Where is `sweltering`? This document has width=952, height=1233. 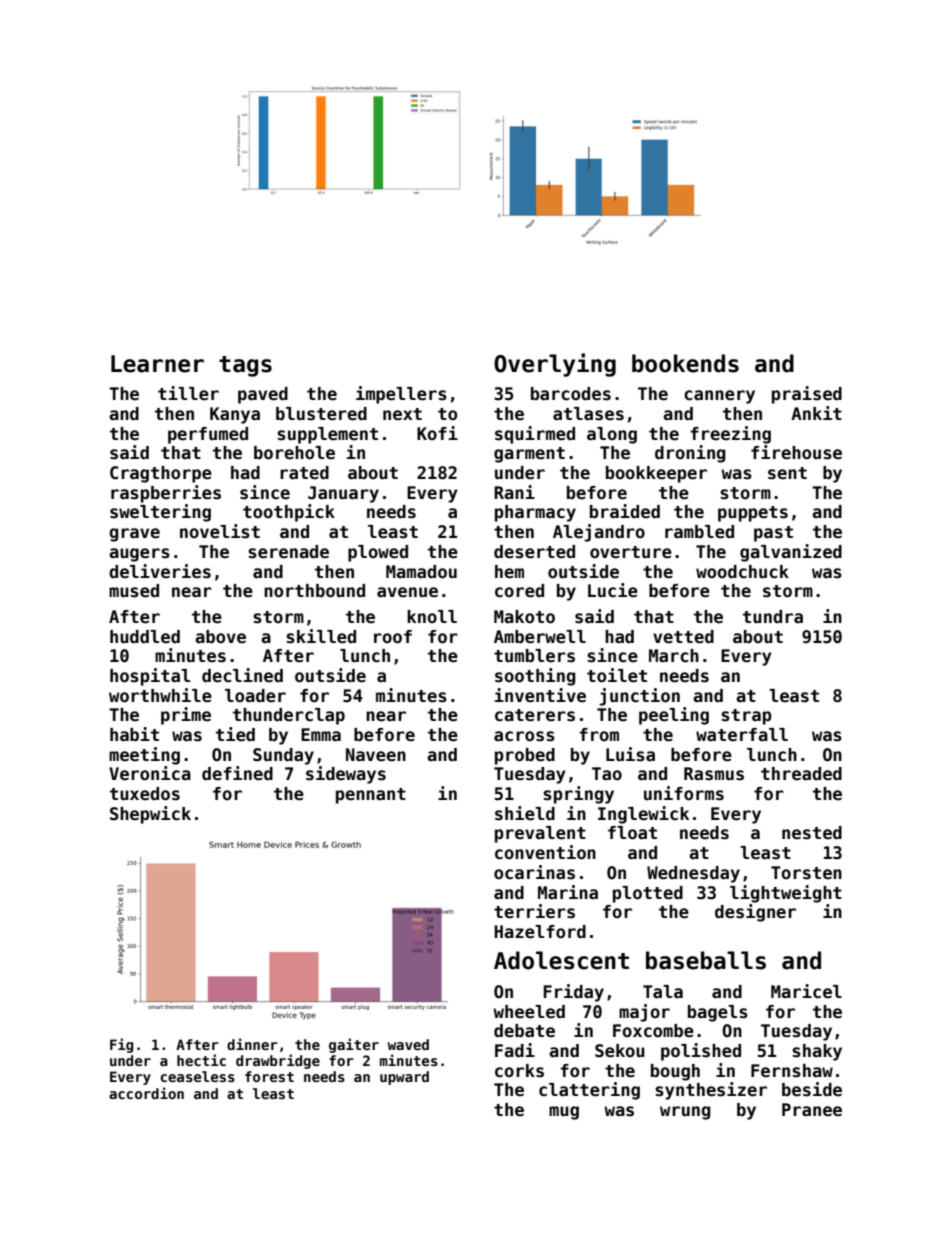 sweltering is located at coordinates (160, 513).
